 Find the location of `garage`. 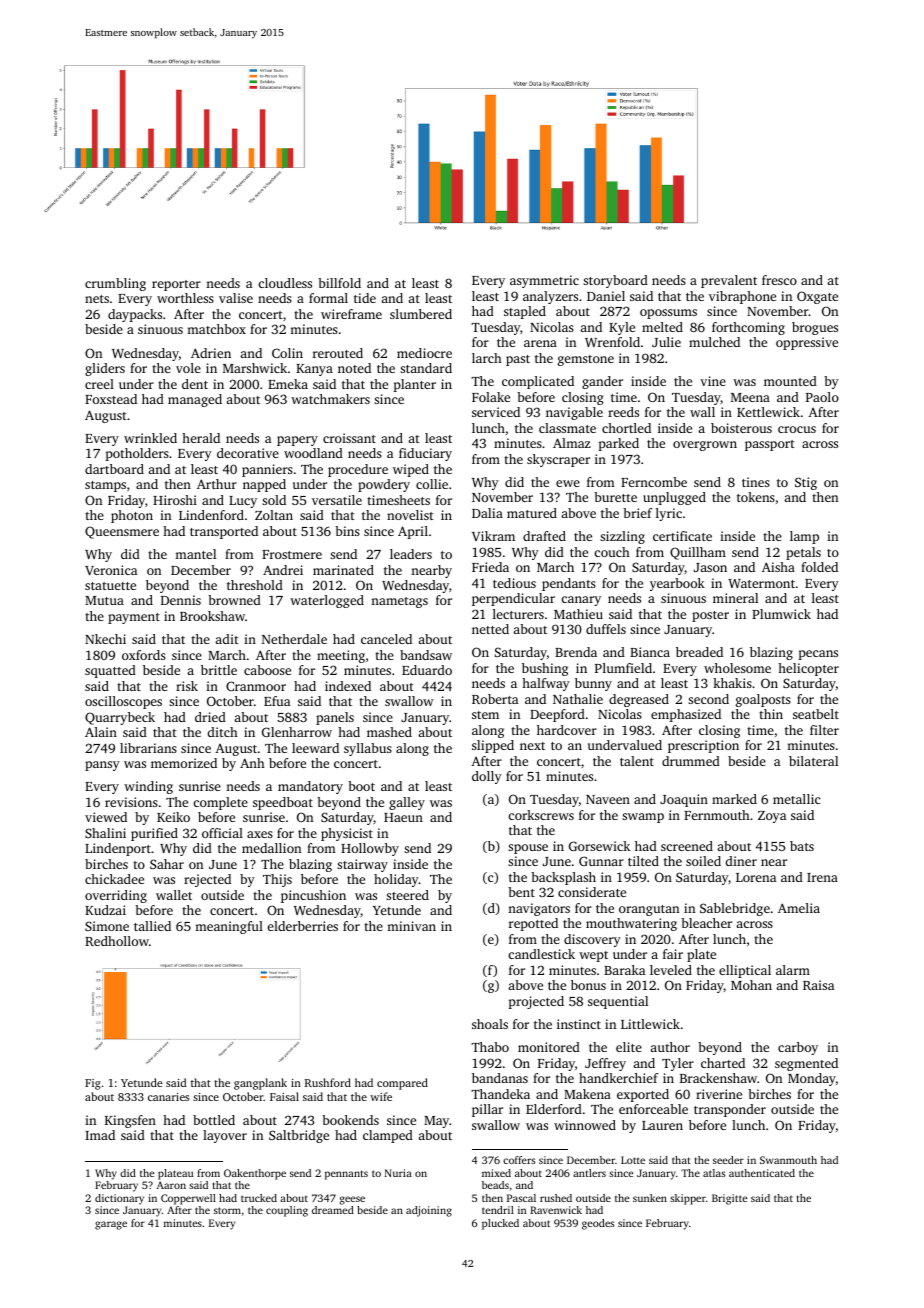

garage is located at coordinates (111, 1225).
